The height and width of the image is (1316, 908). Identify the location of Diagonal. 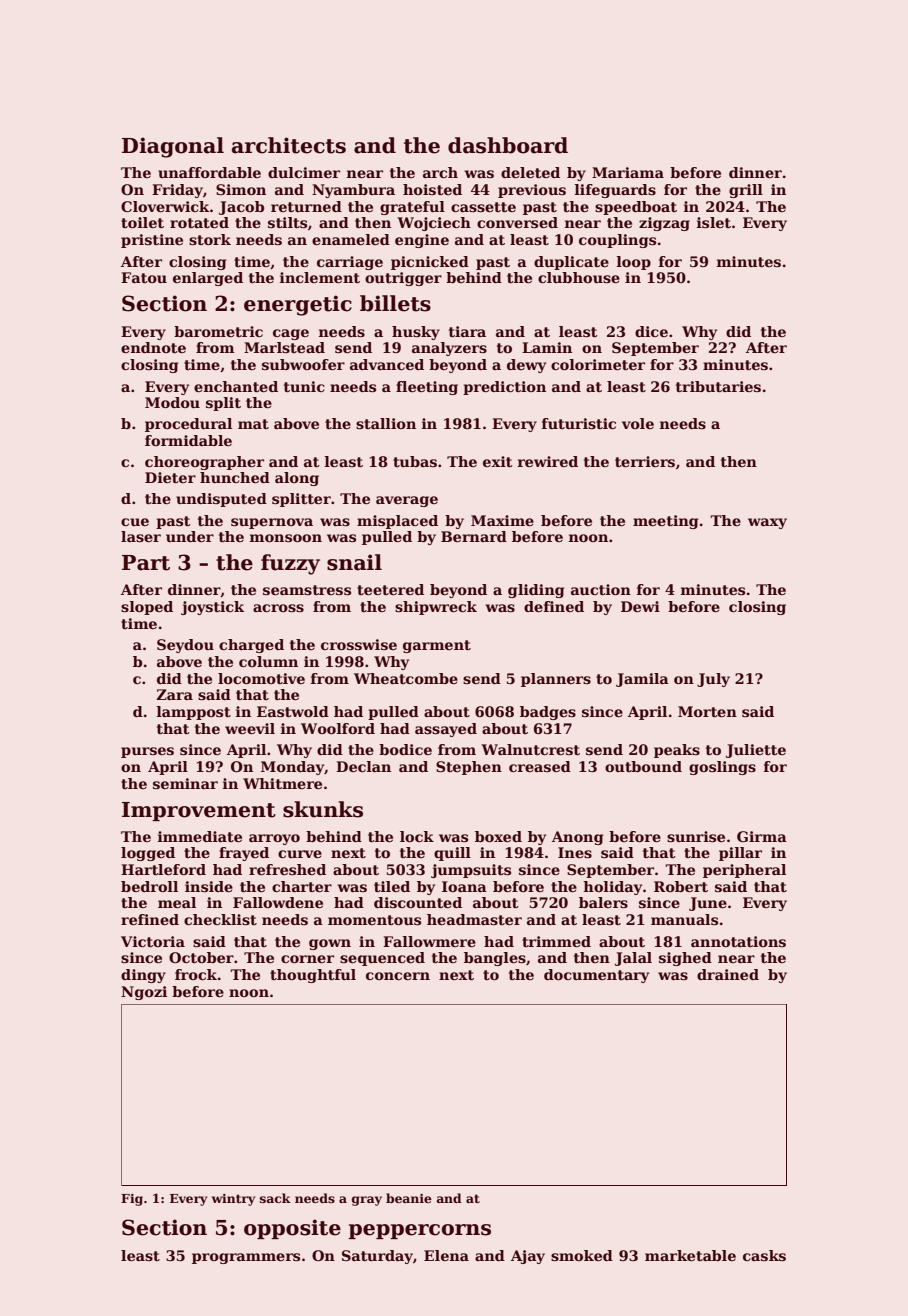
(173, 147).
